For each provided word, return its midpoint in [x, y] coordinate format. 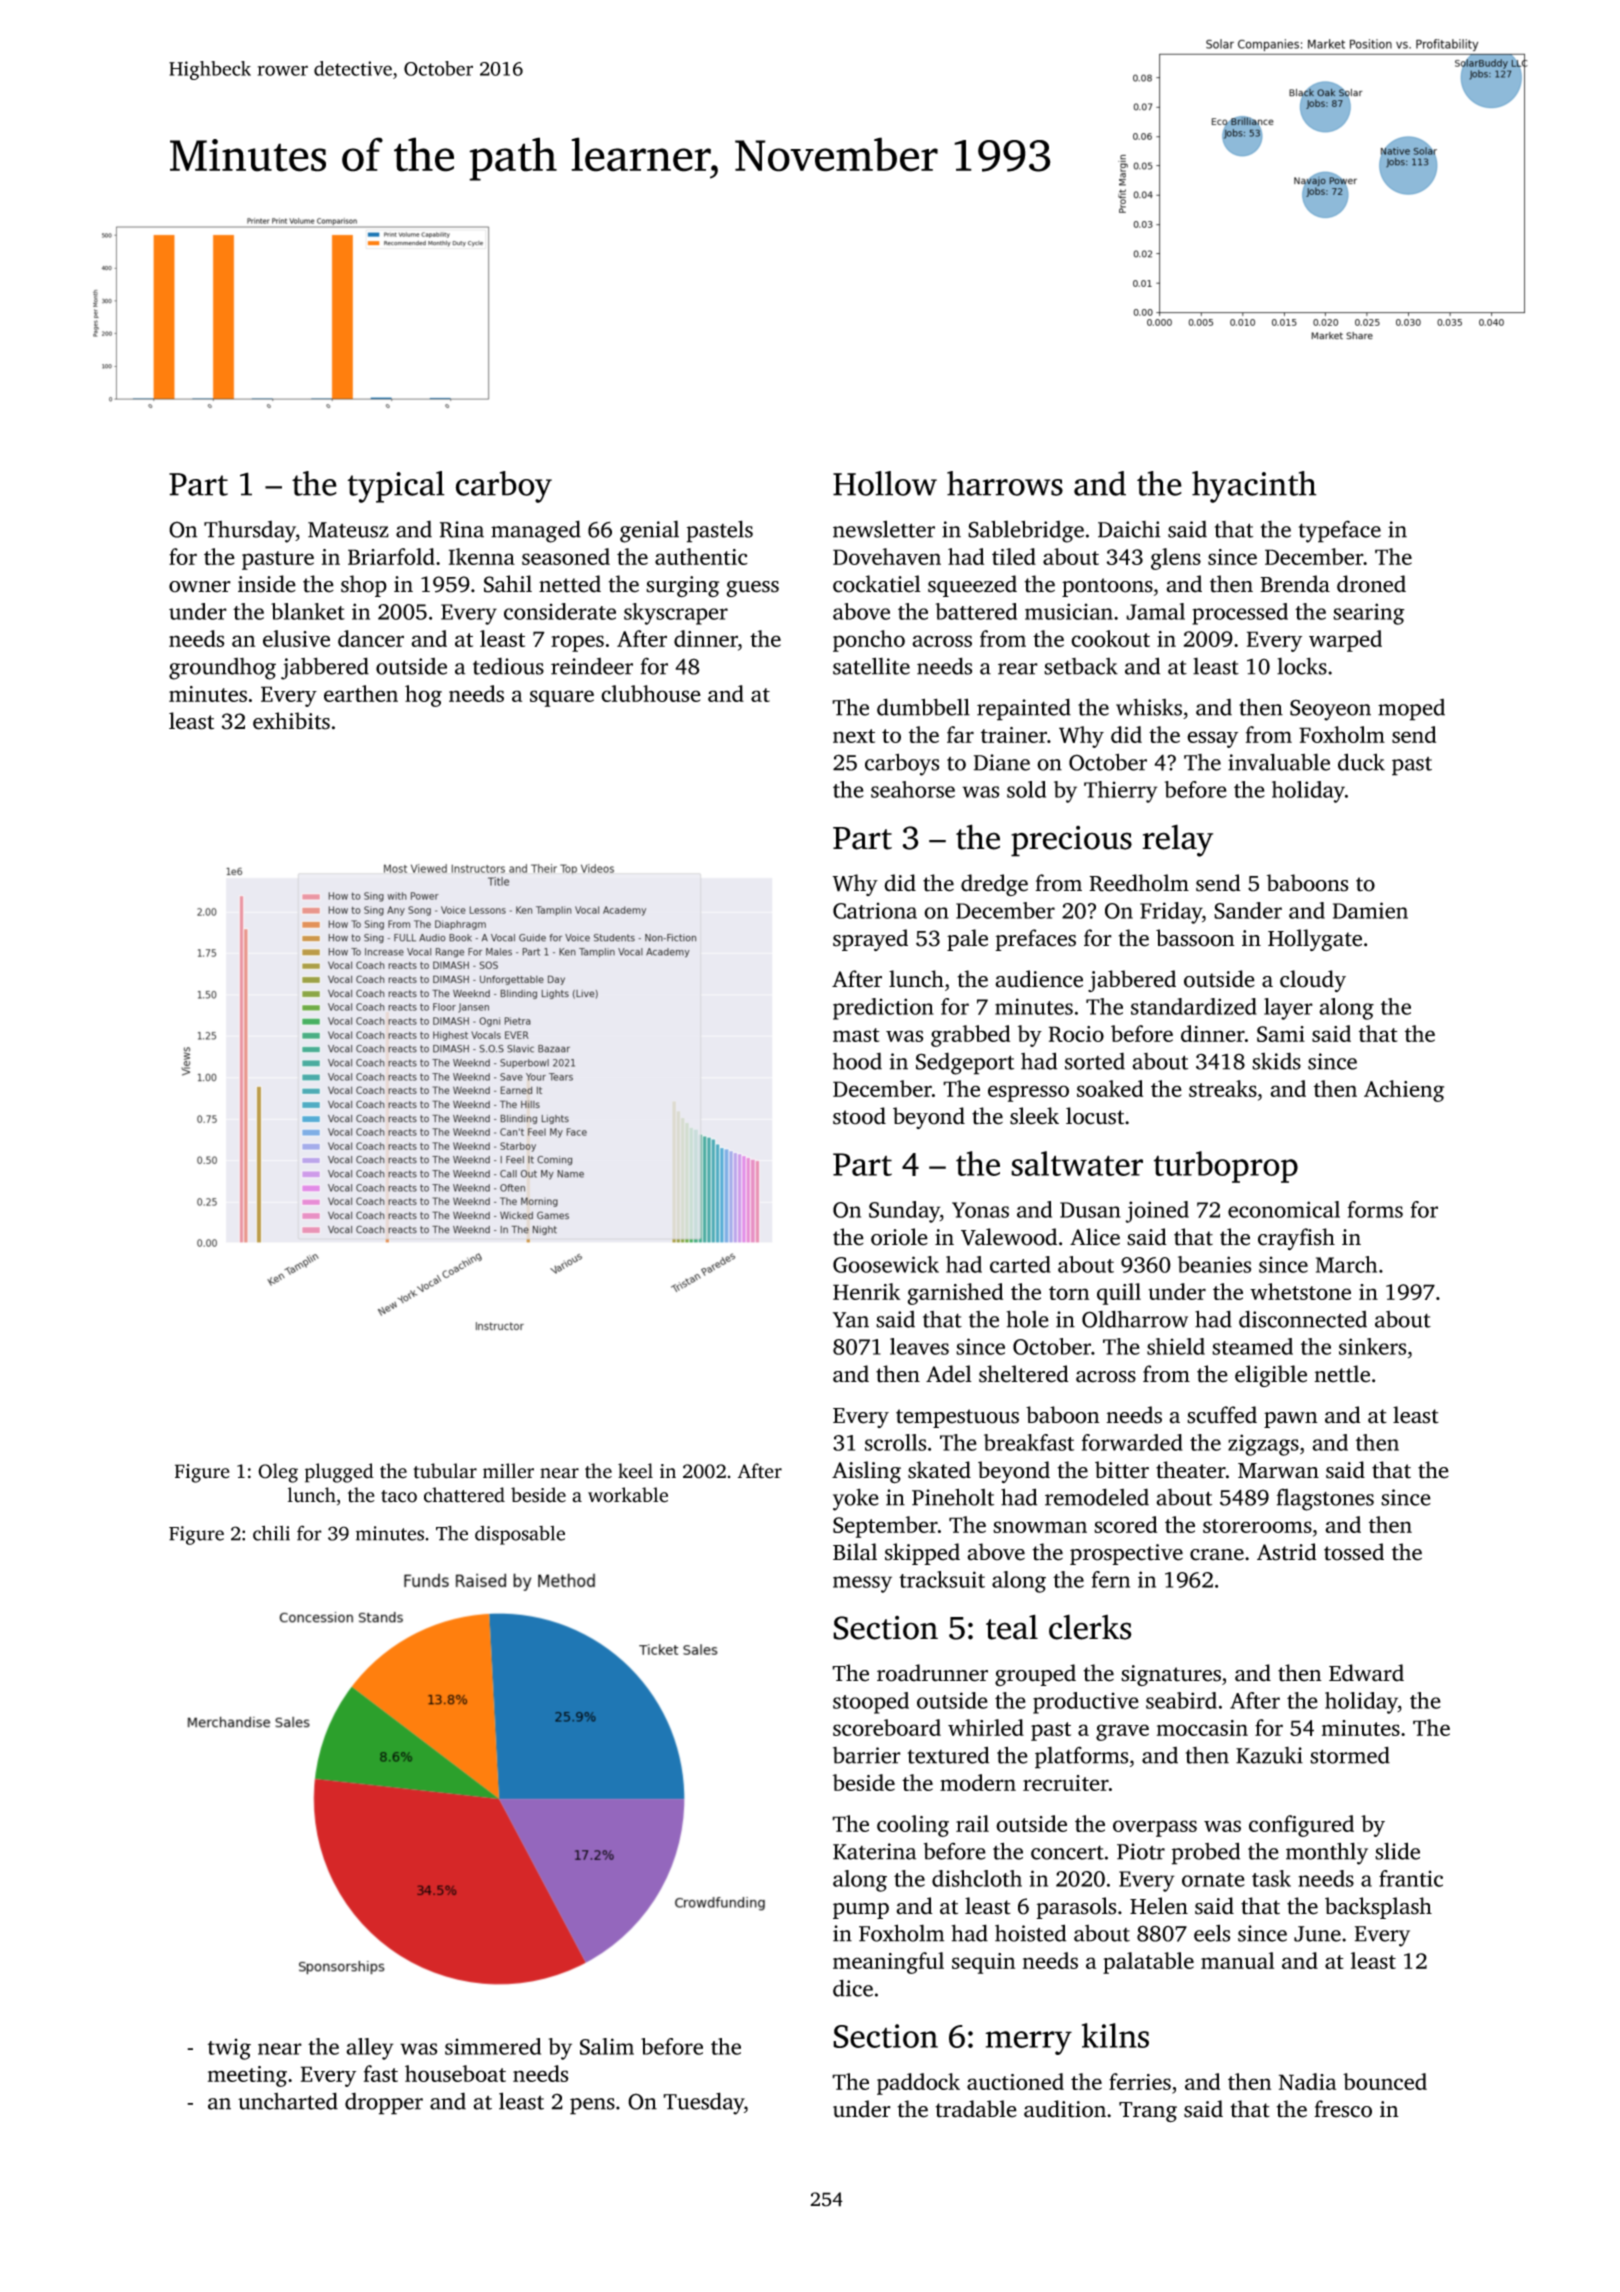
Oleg [278, 1473]
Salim [607, 2046]
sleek [1034, 1116]
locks [1302, 666]
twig [229, 2049]
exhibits [291, 721]
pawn [1291, 1420]
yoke [856, 1499]
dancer [371, 638]
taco [399, 1496]
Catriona [875, 910]
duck [1361, 762]
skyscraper [676, 614]
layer [1288, 1009]
